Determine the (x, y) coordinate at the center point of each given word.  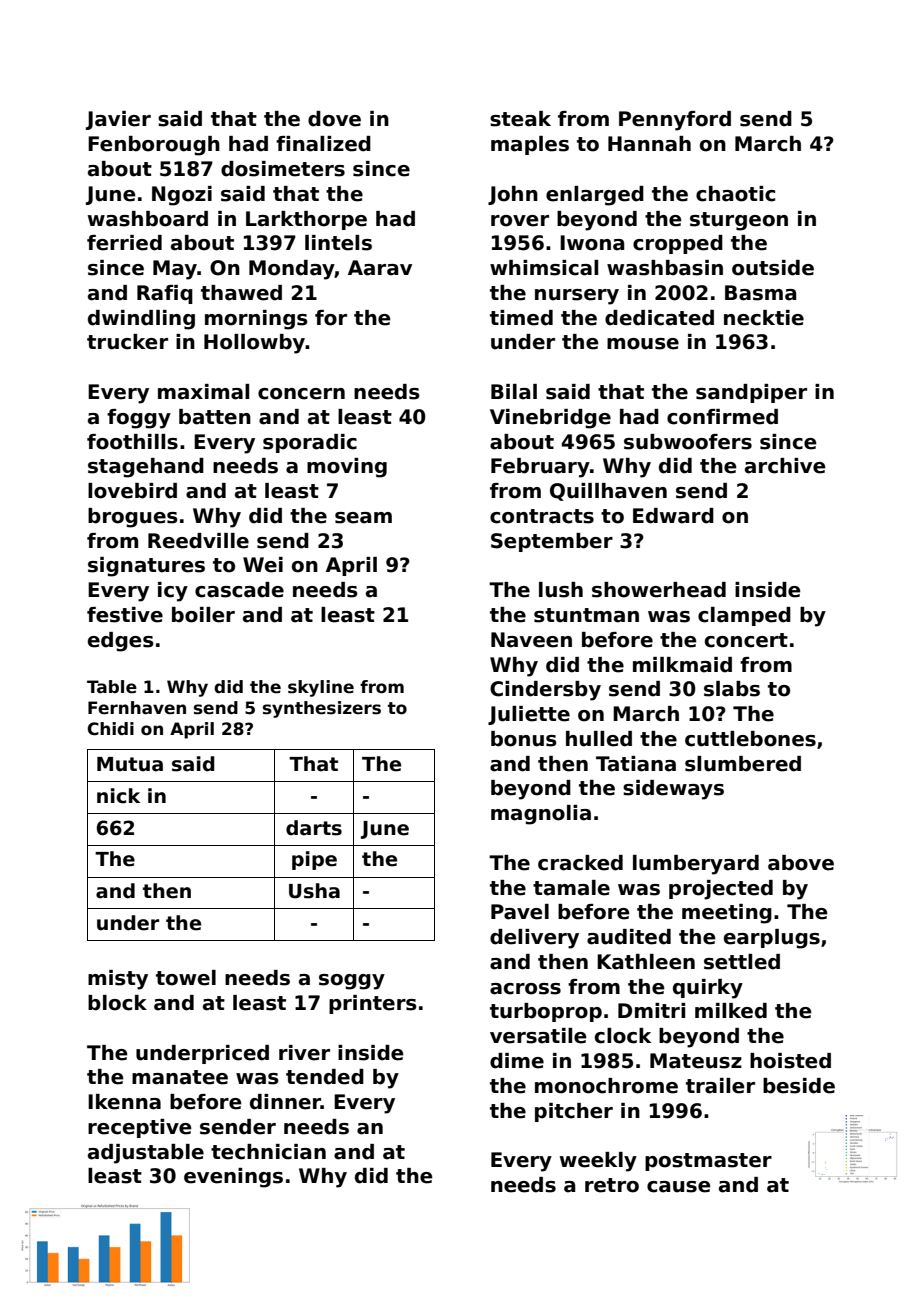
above (801, 863)
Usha (314, 891)
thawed (241, 293)
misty (118, 980)
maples (530, 145)
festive (125, 615)
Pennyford (675, 121)
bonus (524, 739)
